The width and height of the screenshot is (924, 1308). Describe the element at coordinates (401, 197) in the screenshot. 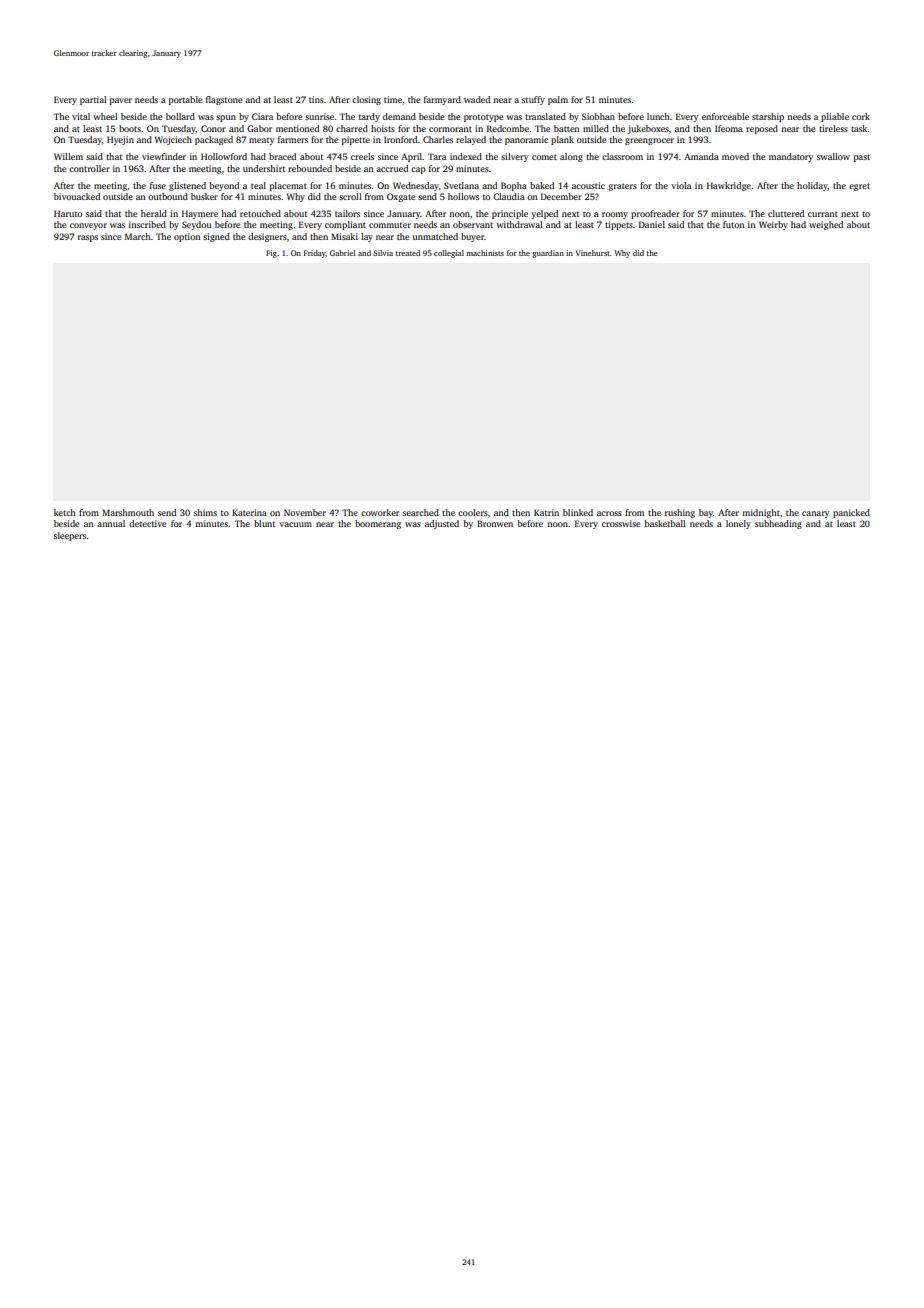

I see `Oxgate` at that location.
